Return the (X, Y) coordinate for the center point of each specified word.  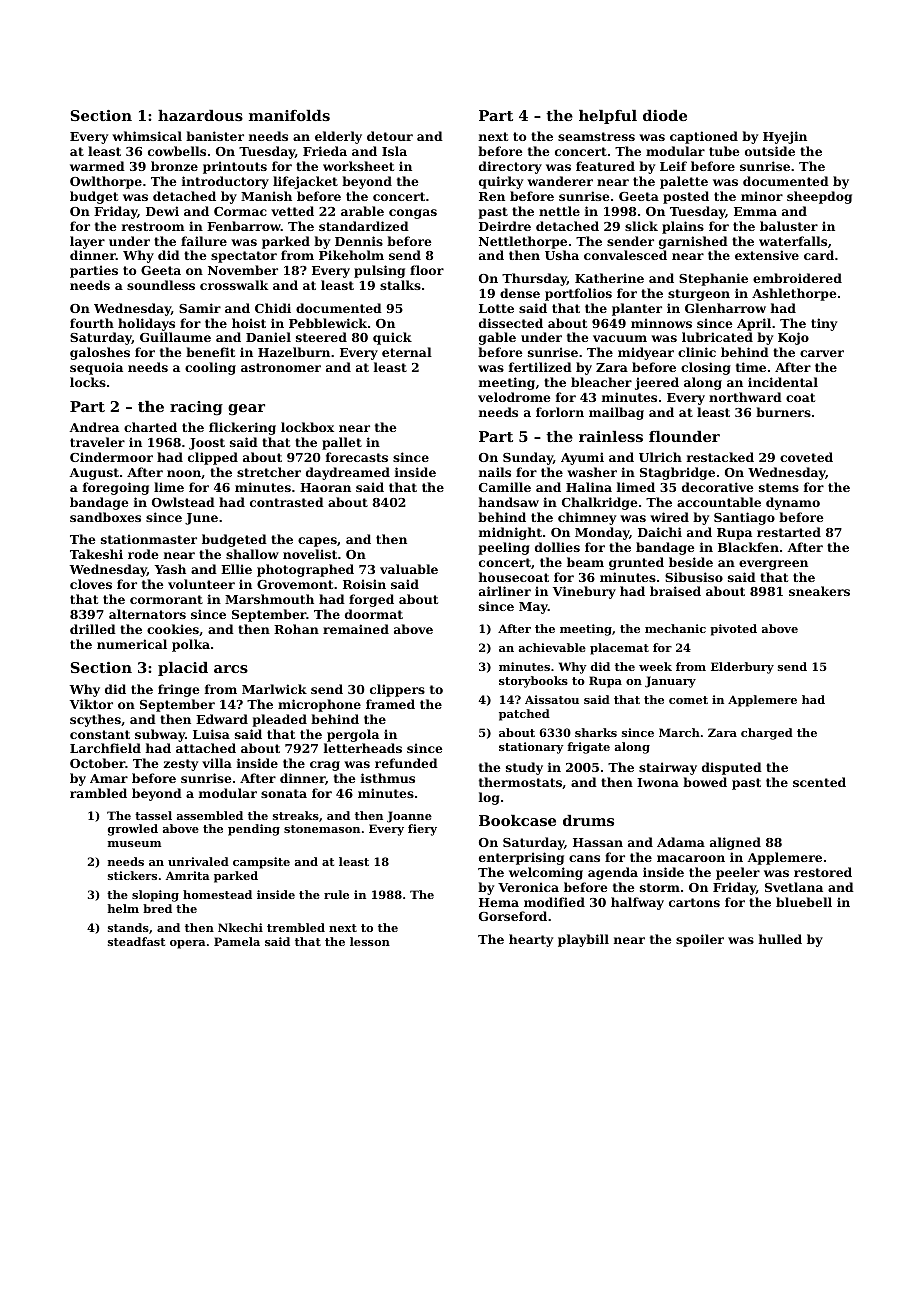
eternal (407, 352)
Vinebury (584, 592)
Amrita (188, 875)
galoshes (100, 353)
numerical (132, 644)
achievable (552, 647)
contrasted (287, 502)
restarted (789, 532)
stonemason (322, 829)
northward (745, 397)
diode (665, 115)
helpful (608, 117)
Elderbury (742, 668)
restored (823, 872)
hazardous (200, 115)
